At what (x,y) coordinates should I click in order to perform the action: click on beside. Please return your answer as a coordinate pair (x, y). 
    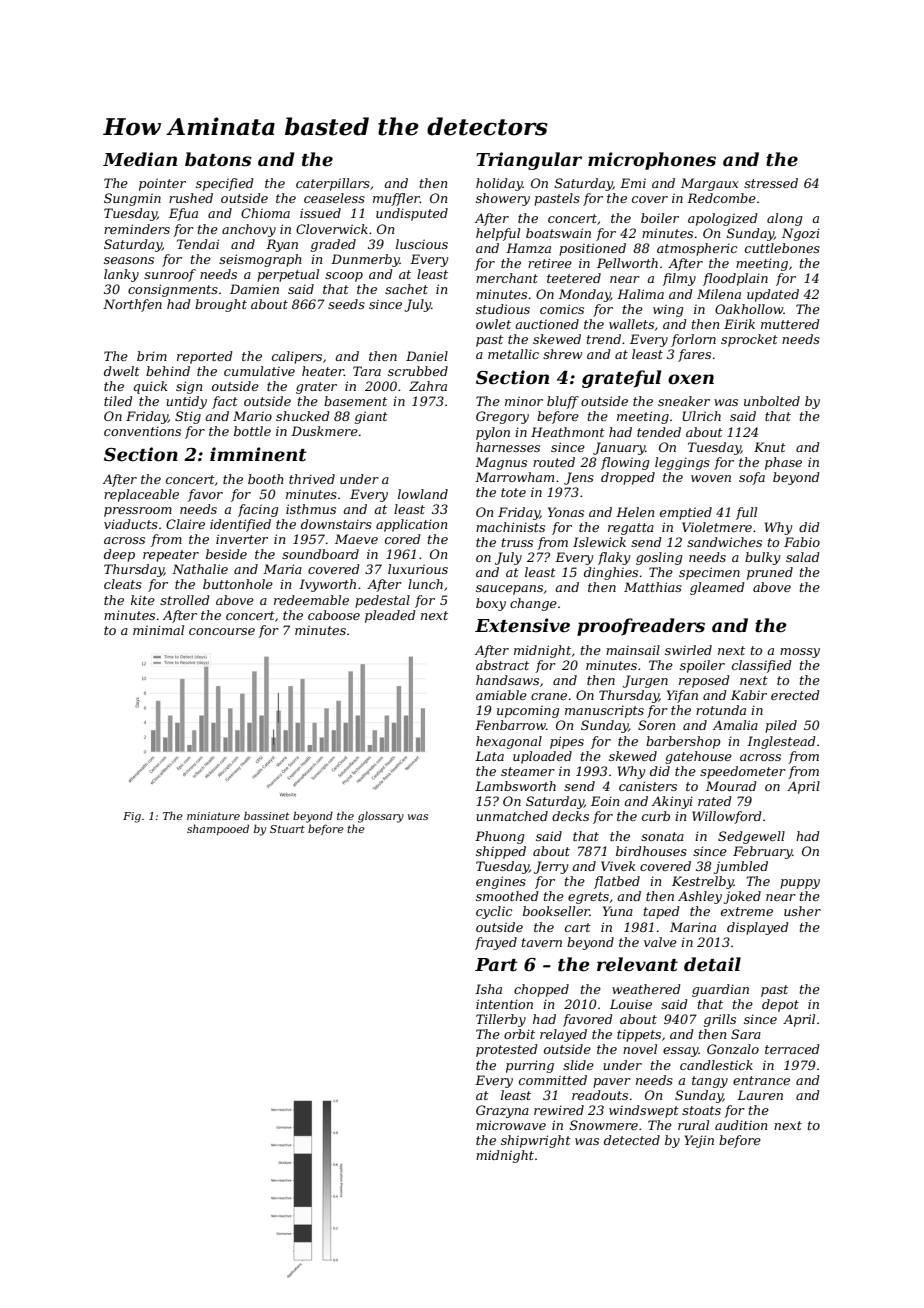
    Looking at the image, I should click on (226, 554).
